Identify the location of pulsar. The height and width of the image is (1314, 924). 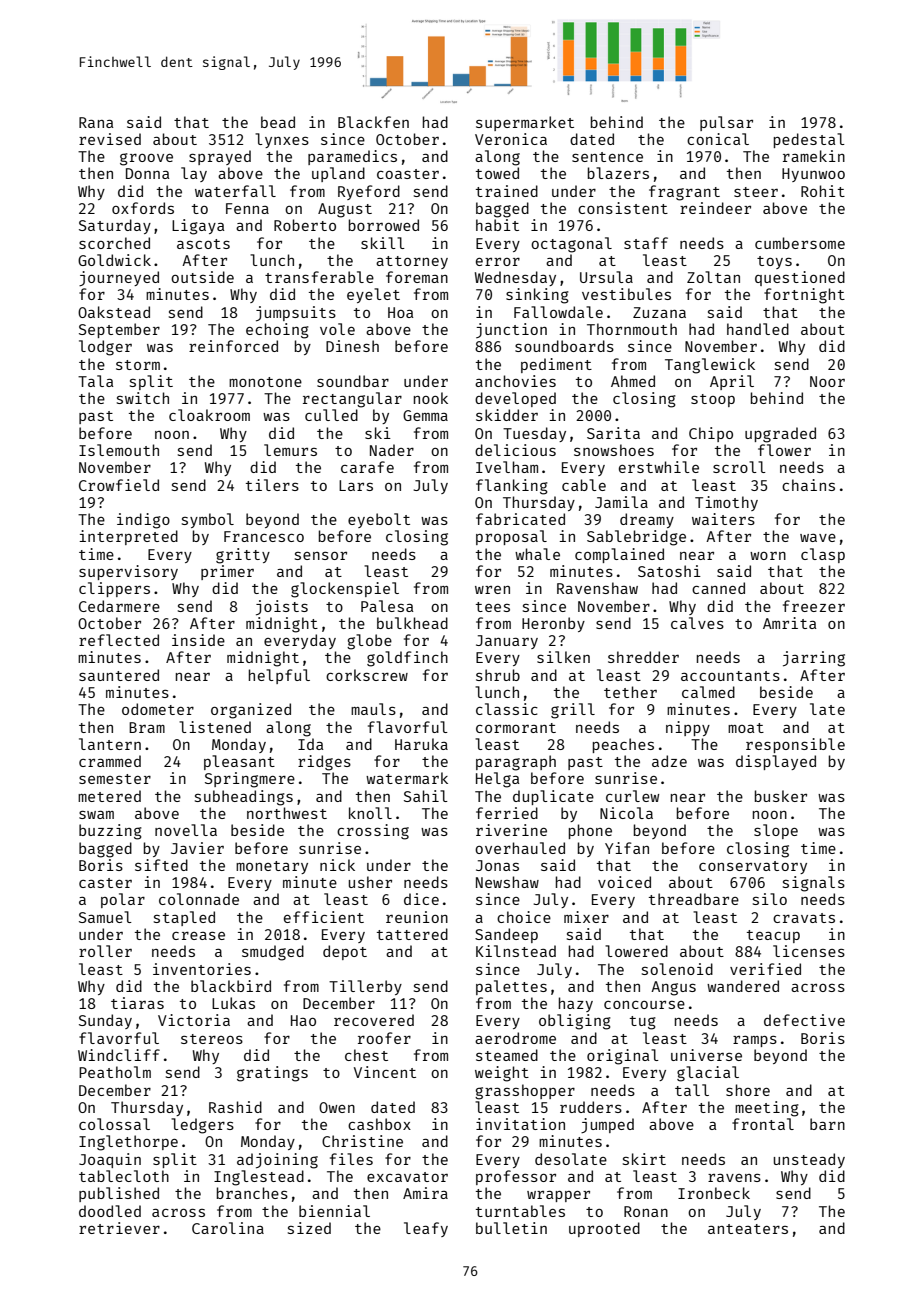
(726, 123).
